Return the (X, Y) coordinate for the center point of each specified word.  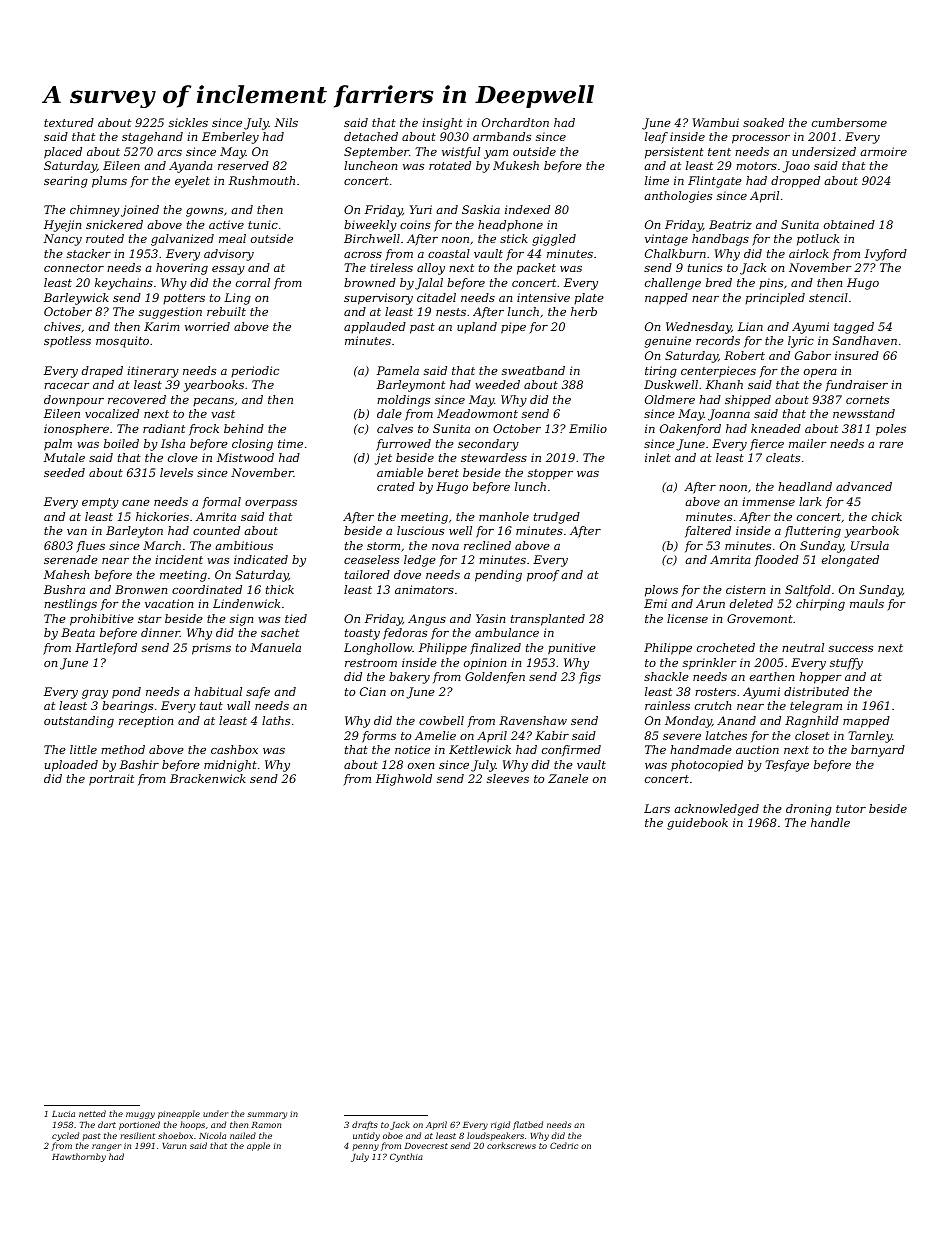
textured (69, 122)
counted (216, 530)
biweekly (370, 226)
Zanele (568, 778)
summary (267, 1115)
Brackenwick (208, 778)
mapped (866, 722)
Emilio (588, 428)
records (718, 340)
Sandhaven (865, 340)
